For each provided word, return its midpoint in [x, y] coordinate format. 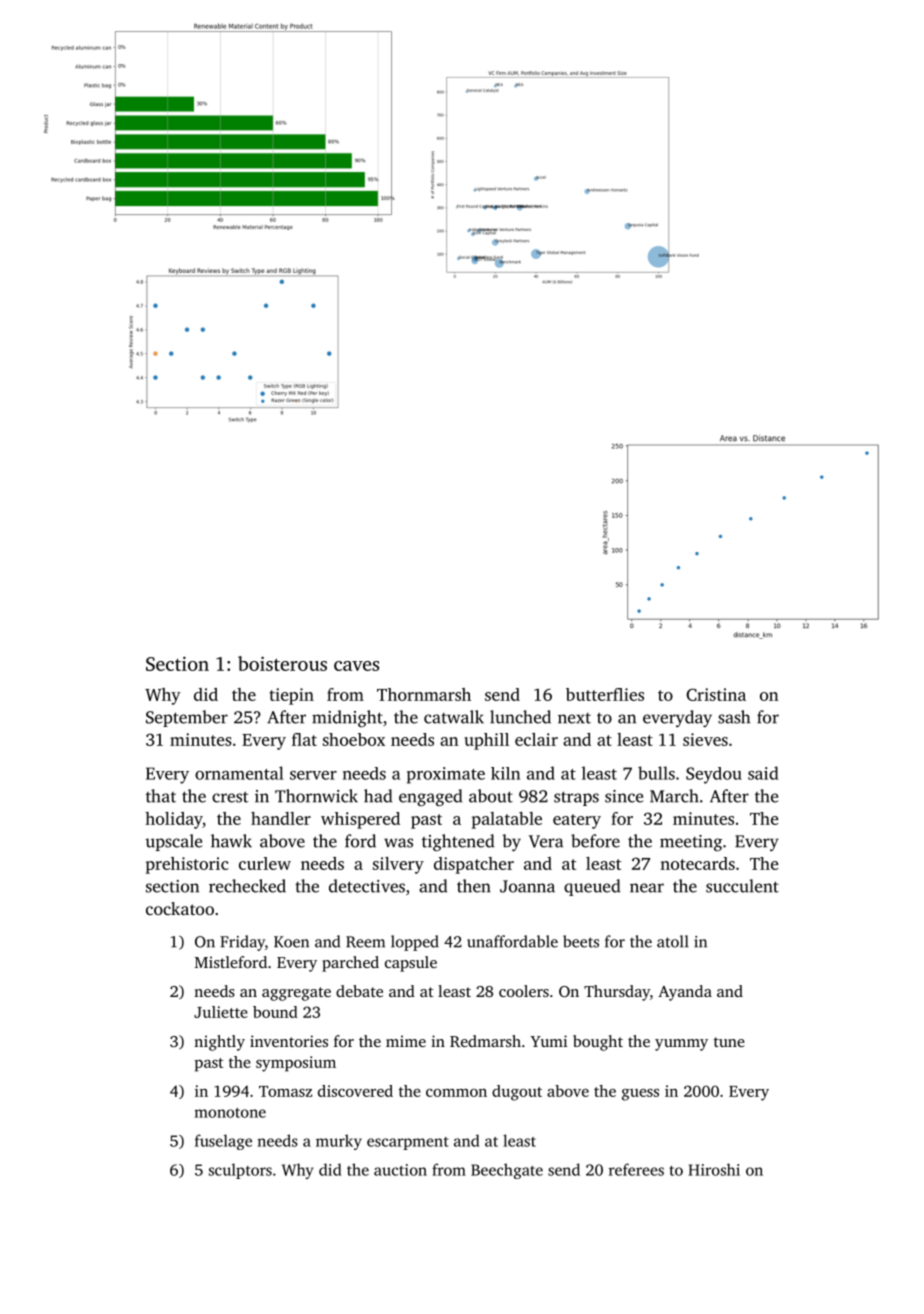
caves [356, 666]
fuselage [223, 1142]
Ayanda [685, 993]
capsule [411, 964]
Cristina [716, 694]
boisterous [282, 663]
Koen [291, 942]
